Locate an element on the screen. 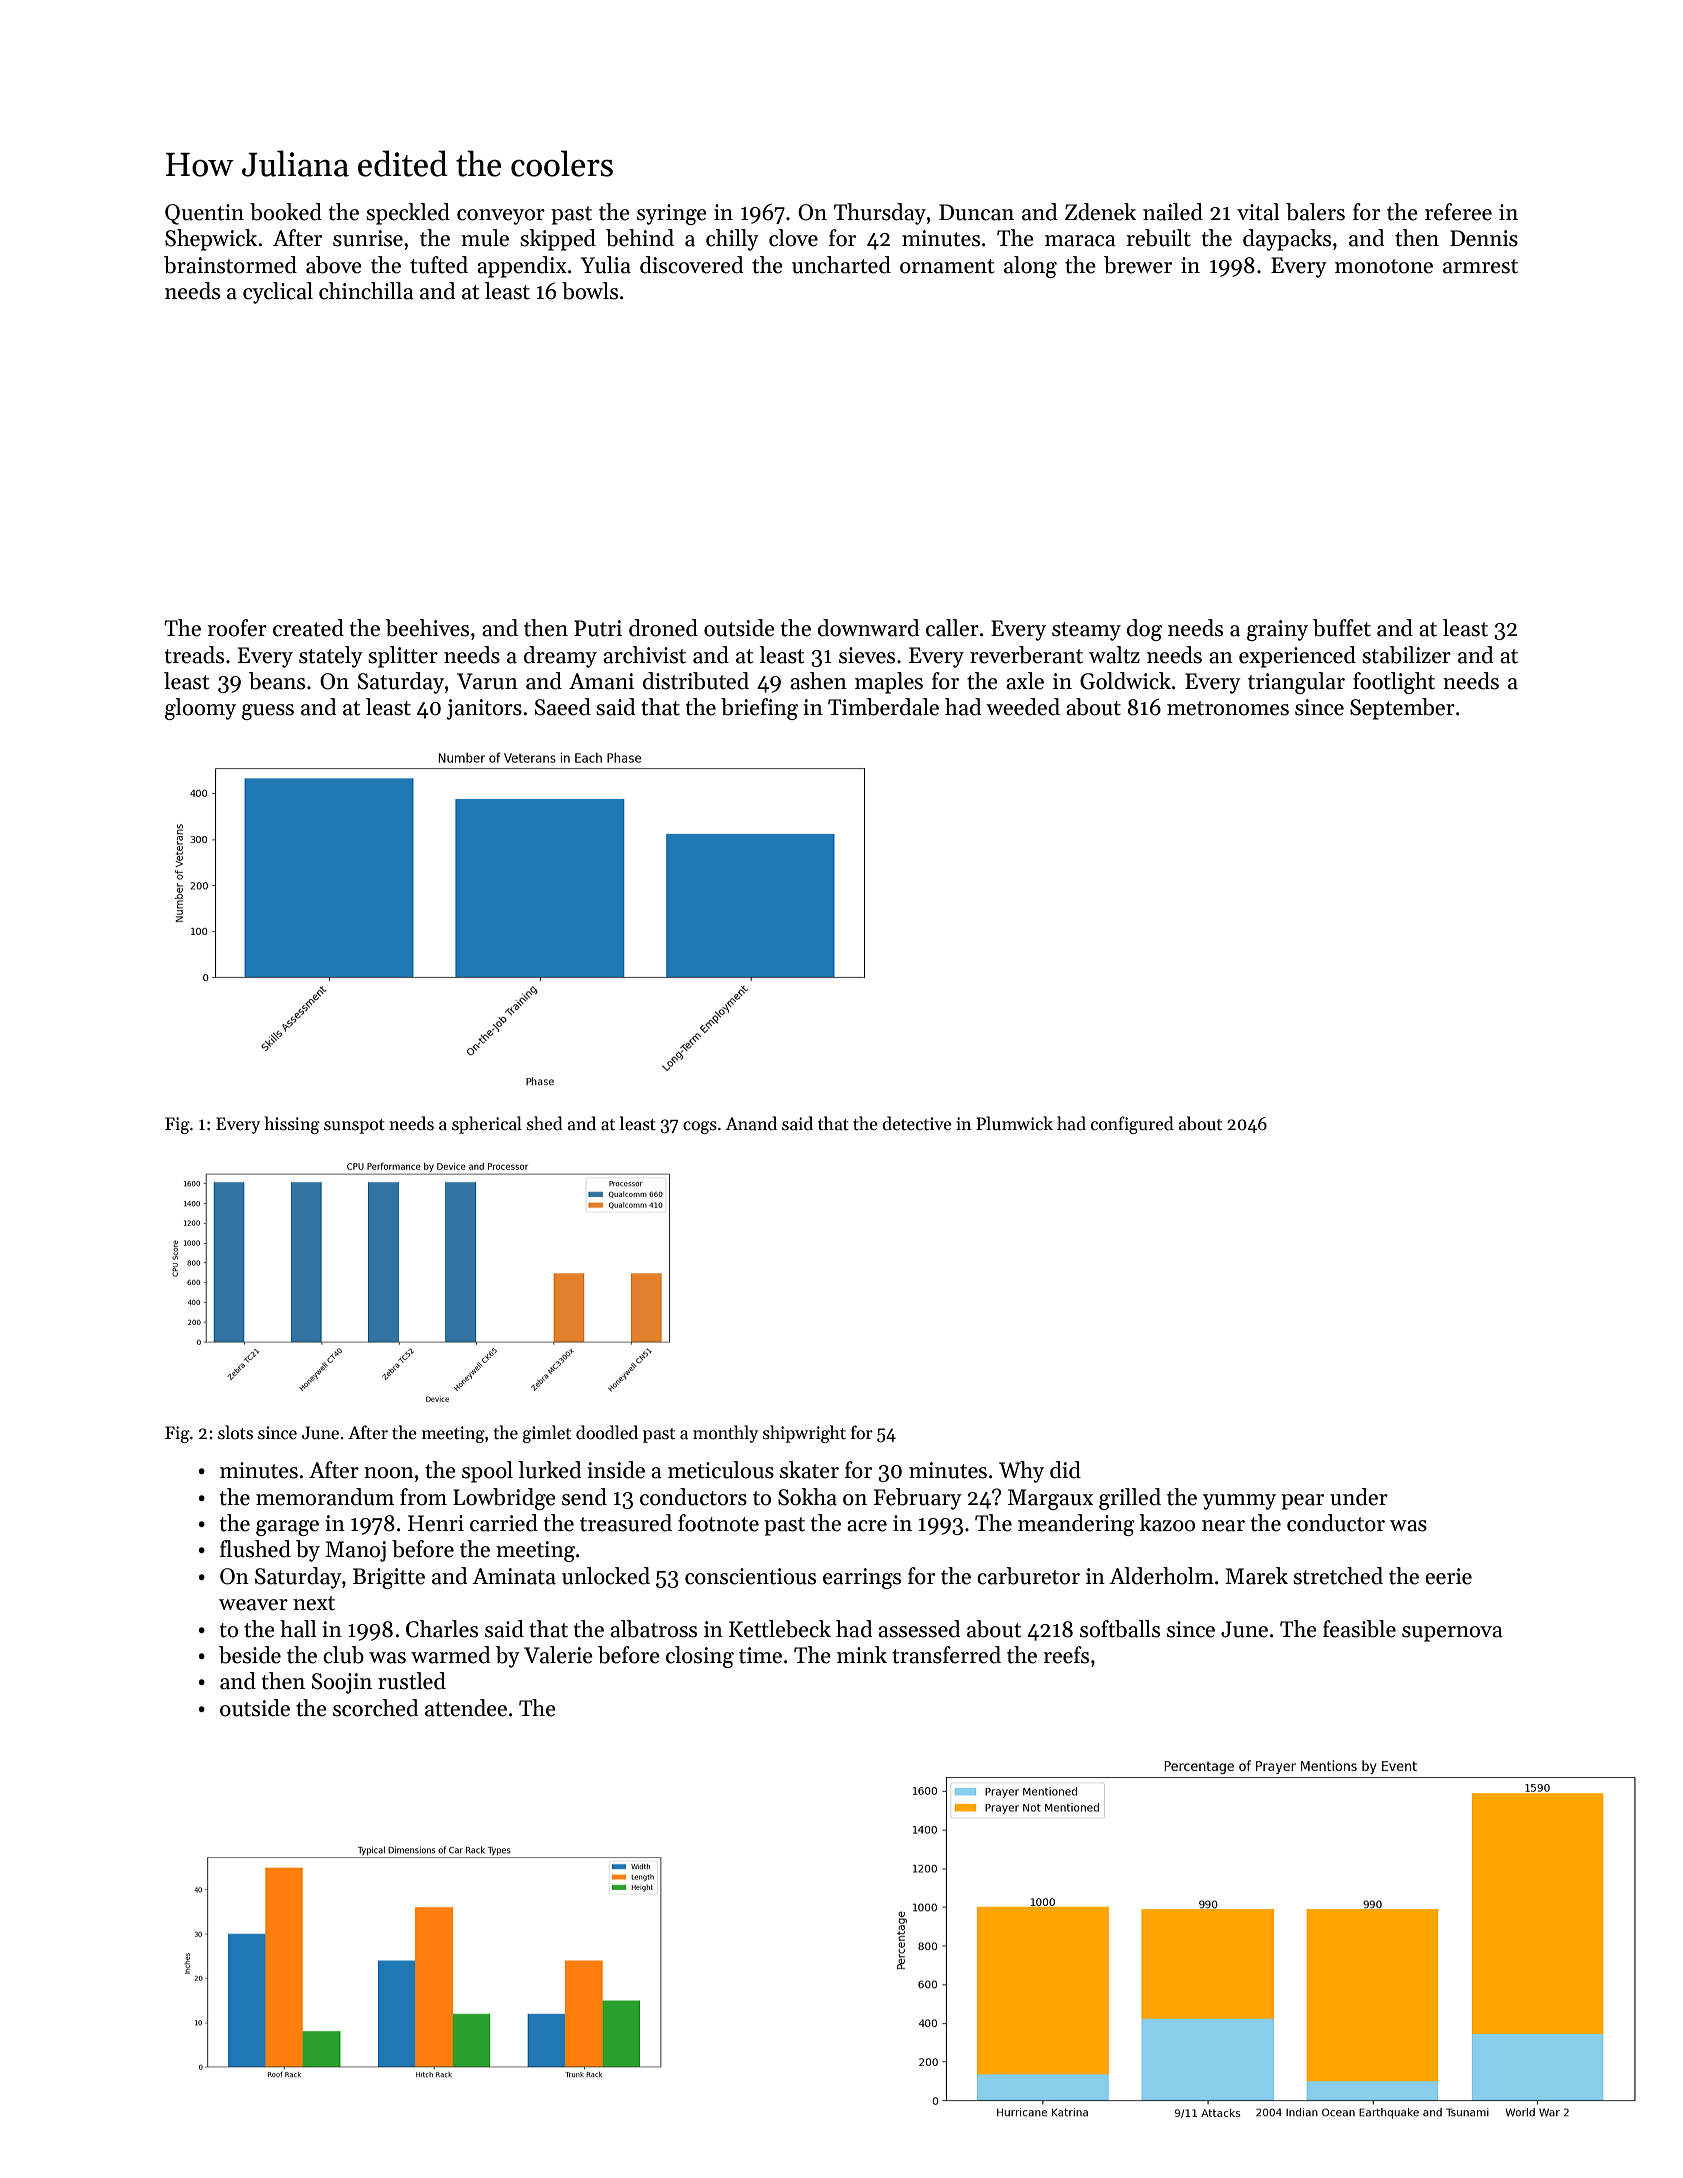 Image resolution: width=1683 pixels, height=2178 pixels. metronomes is located at coordinates (1228, 708).
